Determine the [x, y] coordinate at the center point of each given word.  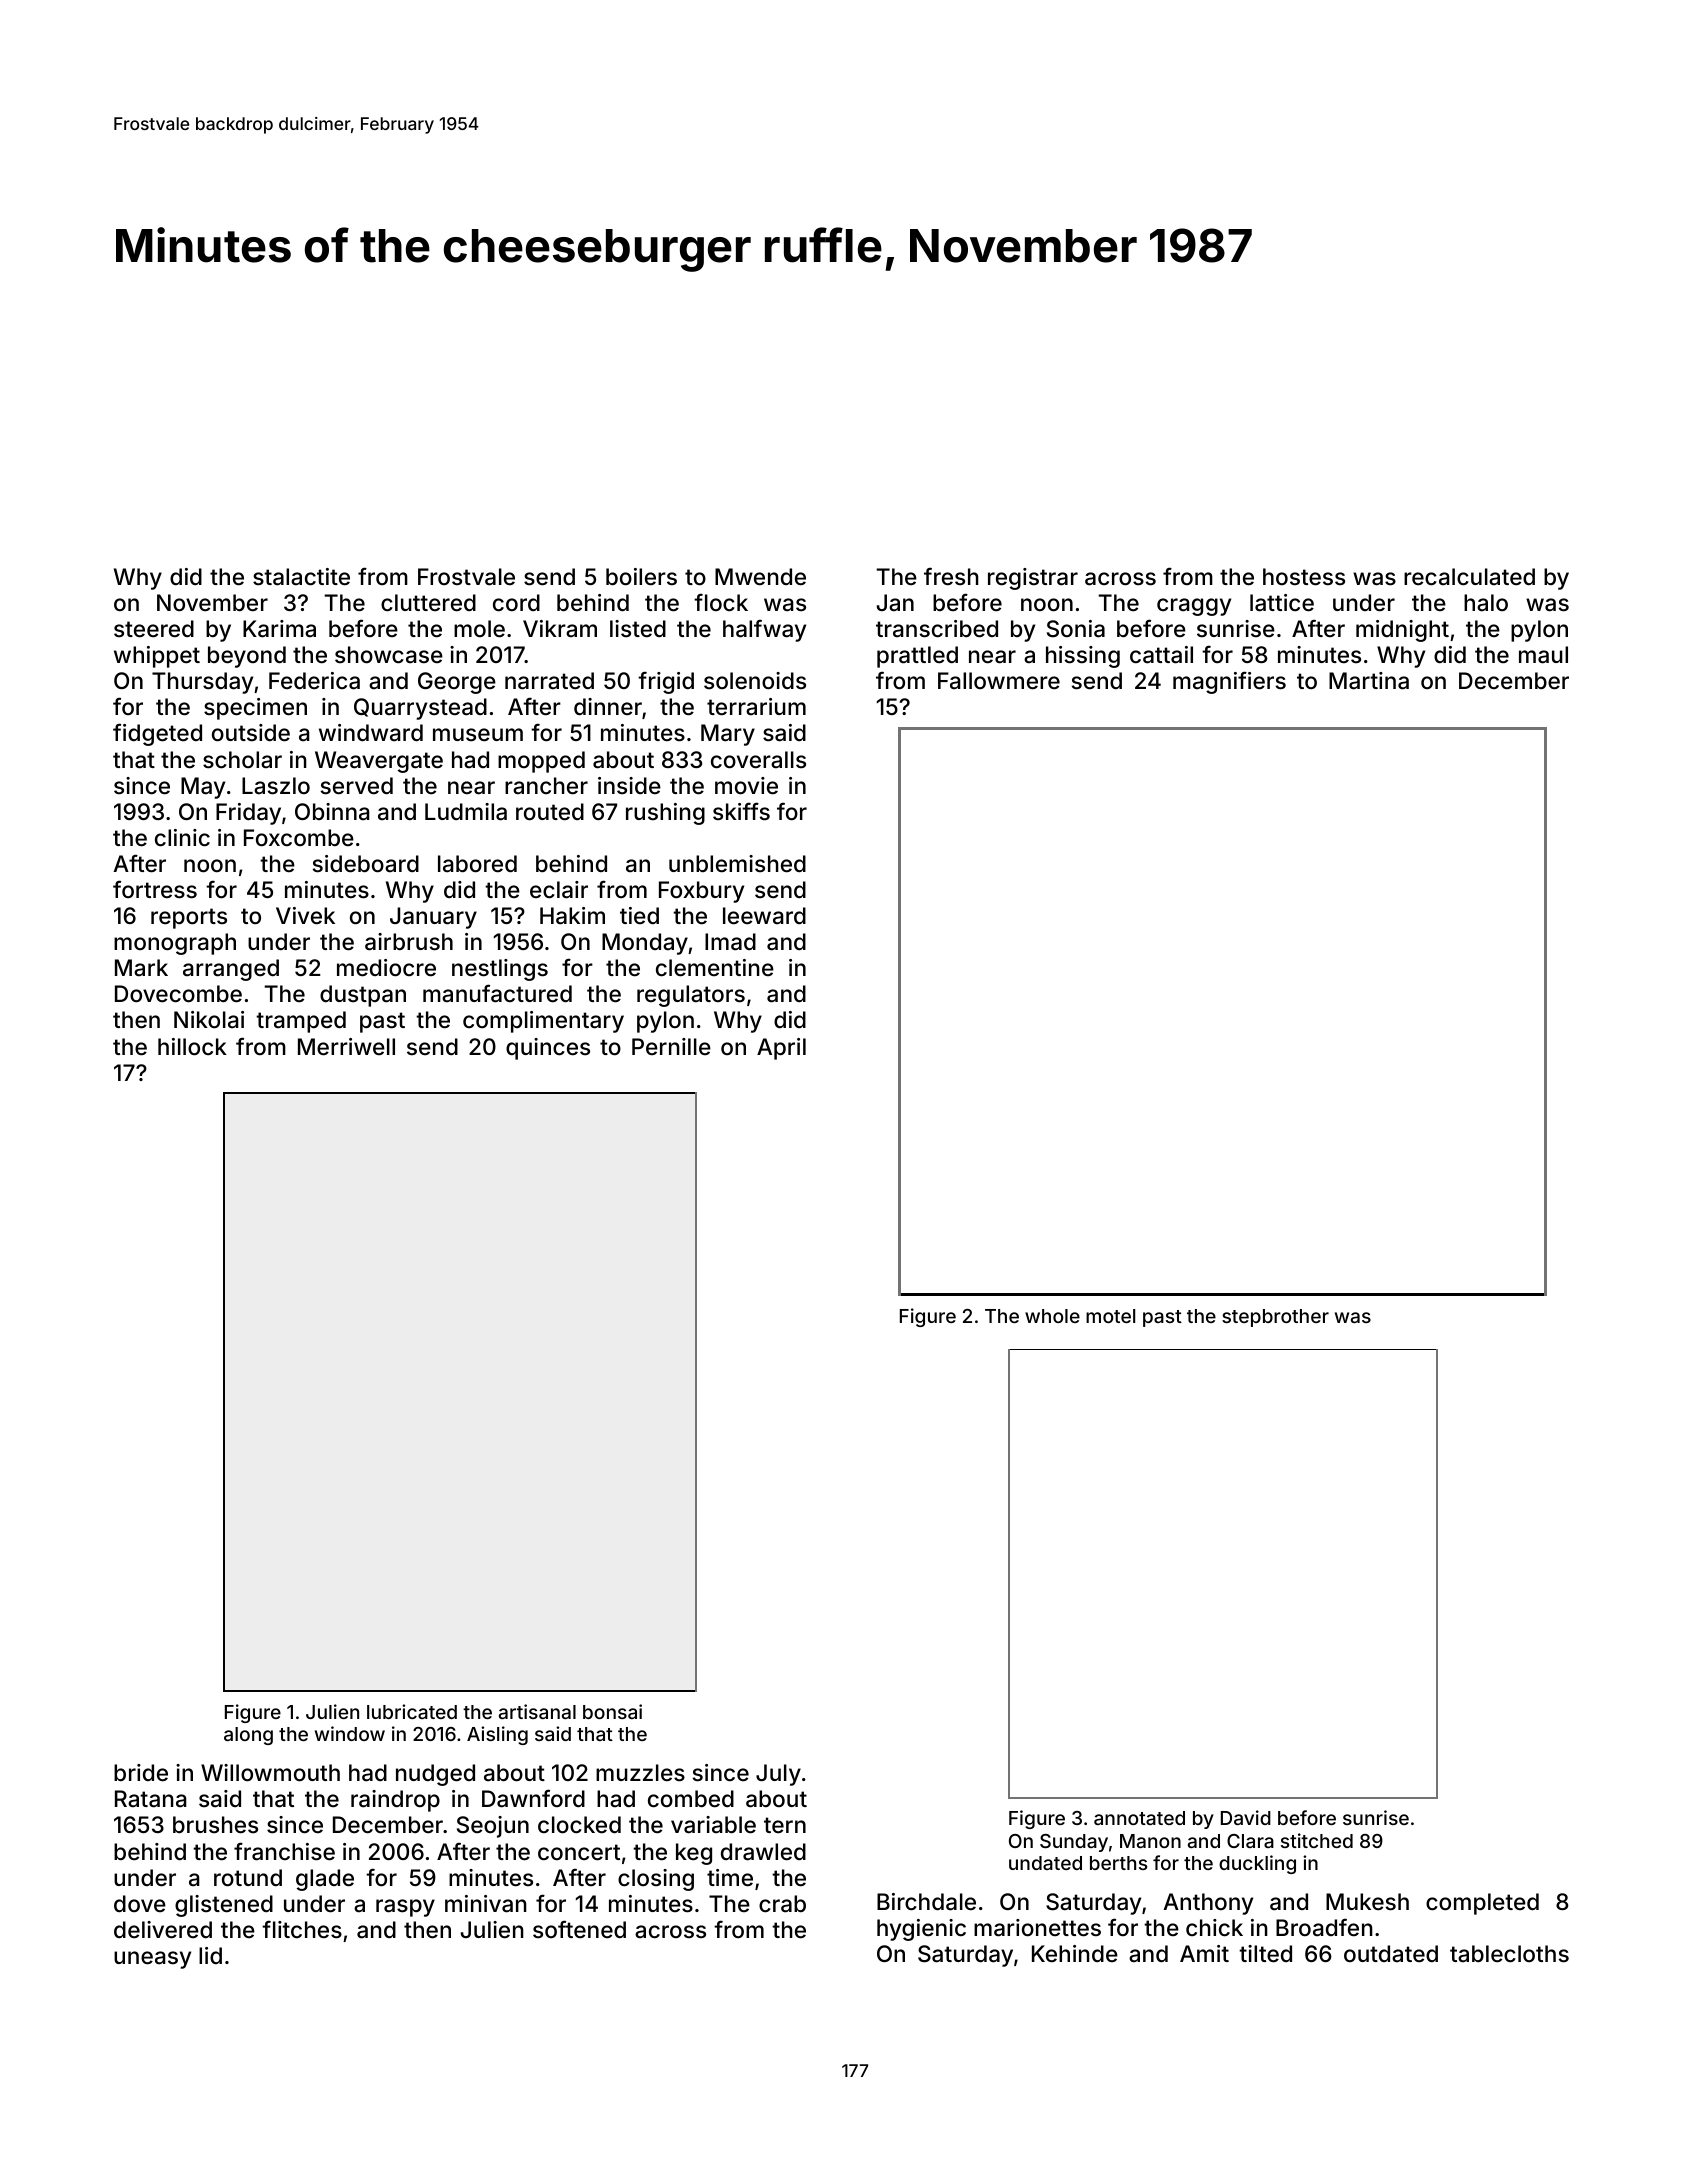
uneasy [152, 1960]
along [248, 1736]
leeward [764, 916]
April [781, 1049]
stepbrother [1275, 1318]
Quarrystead [420, 709]
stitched [1317, 1840]
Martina [1369, 681]
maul [1543, 655]
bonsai [612, 1711]
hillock [192, 1047]
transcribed [937, 629]
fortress [155, 889]
